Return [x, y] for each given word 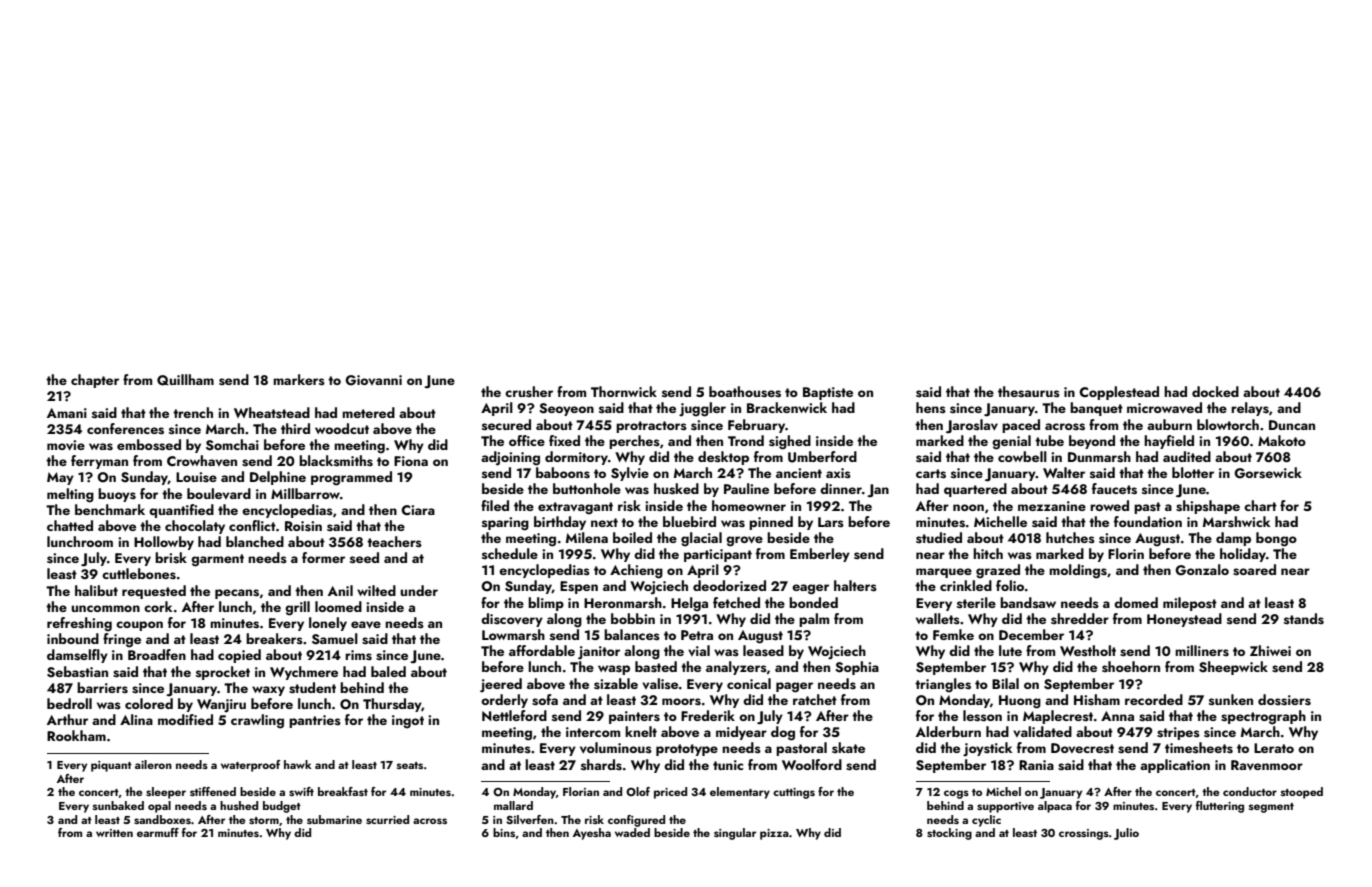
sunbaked [118, 805]
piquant [111, 766]
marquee [944, 573]
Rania [1036, 765]
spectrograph [1263, 717]
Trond [746, 440]
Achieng [636, 571]
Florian [581, 791]
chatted [70, 525]
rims [358, 655]
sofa [545, 700]
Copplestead [1119, 393]
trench [193, 412]
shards [601, 765]
